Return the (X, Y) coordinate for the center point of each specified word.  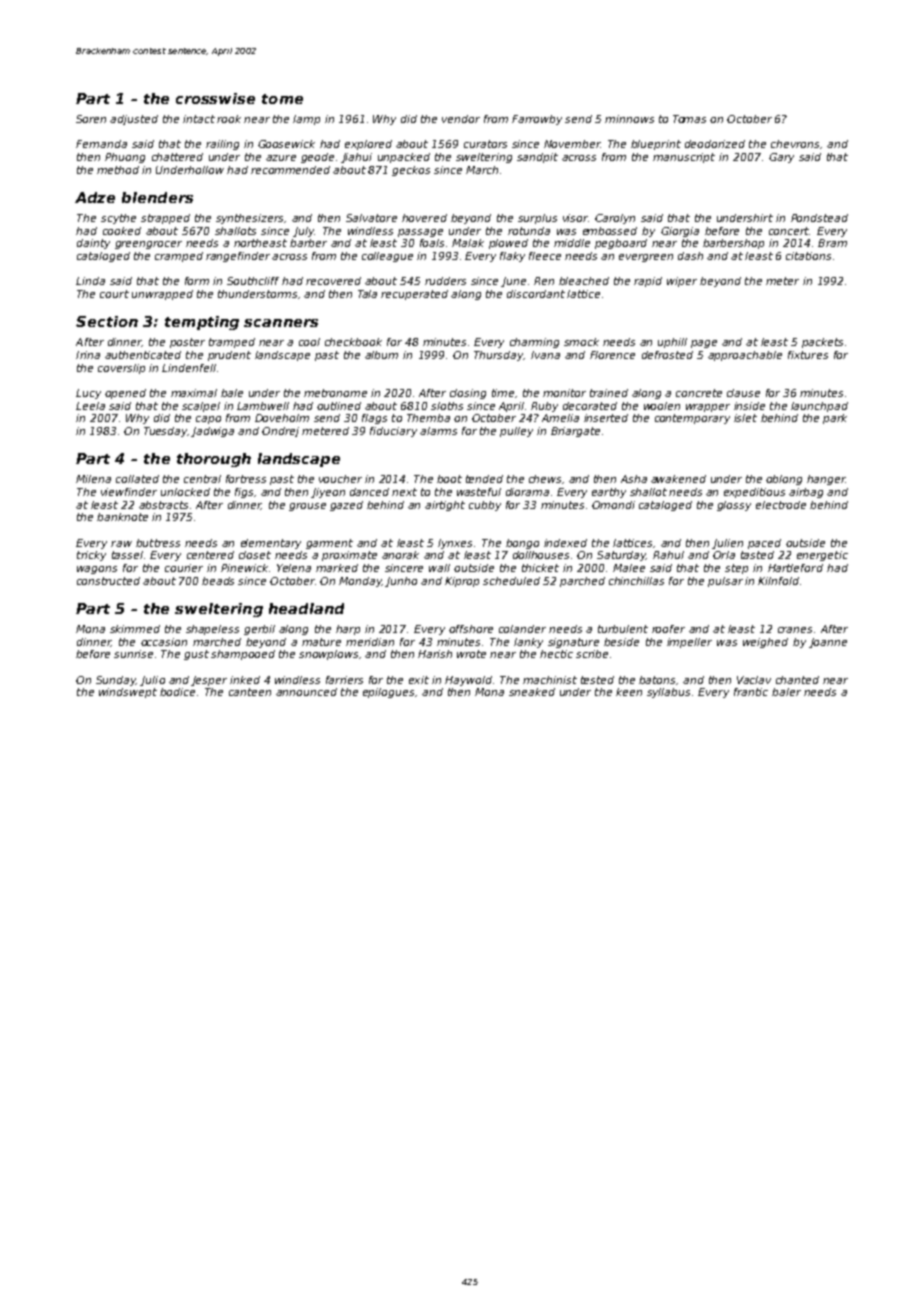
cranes (795, 630)
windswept (128, 693)
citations (808, 256)
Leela (90, 406)
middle (572, 243)
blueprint (656, 145)
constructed (108, 581)
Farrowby (537, 120)
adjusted (134, 120)
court (114, 294)
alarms (438, 431)
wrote (471, 654)
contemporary (692, 419)
